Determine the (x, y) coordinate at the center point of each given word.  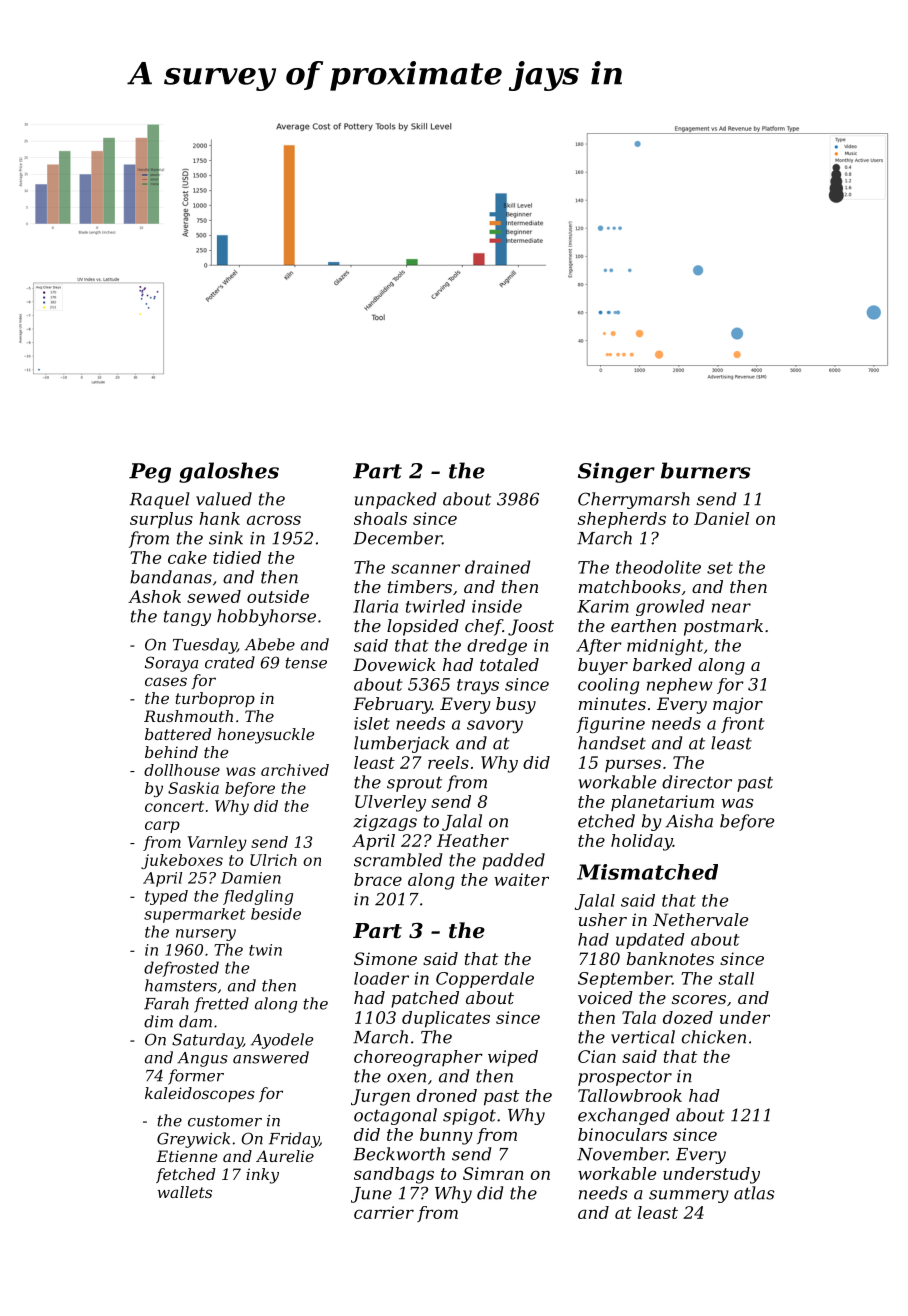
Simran (493, 1173)
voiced (605, 997)
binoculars (622, 1134)
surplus (161, 520)
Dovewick (394, 664)
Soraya (171, 664)
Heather (473, 840)
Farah (166, 1003)
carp (162, 827)
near (731, 608)
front (743, 725)
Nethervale (700, 919)
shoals (380, 518)
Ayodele (282, 1041)
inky (262, 1176)
